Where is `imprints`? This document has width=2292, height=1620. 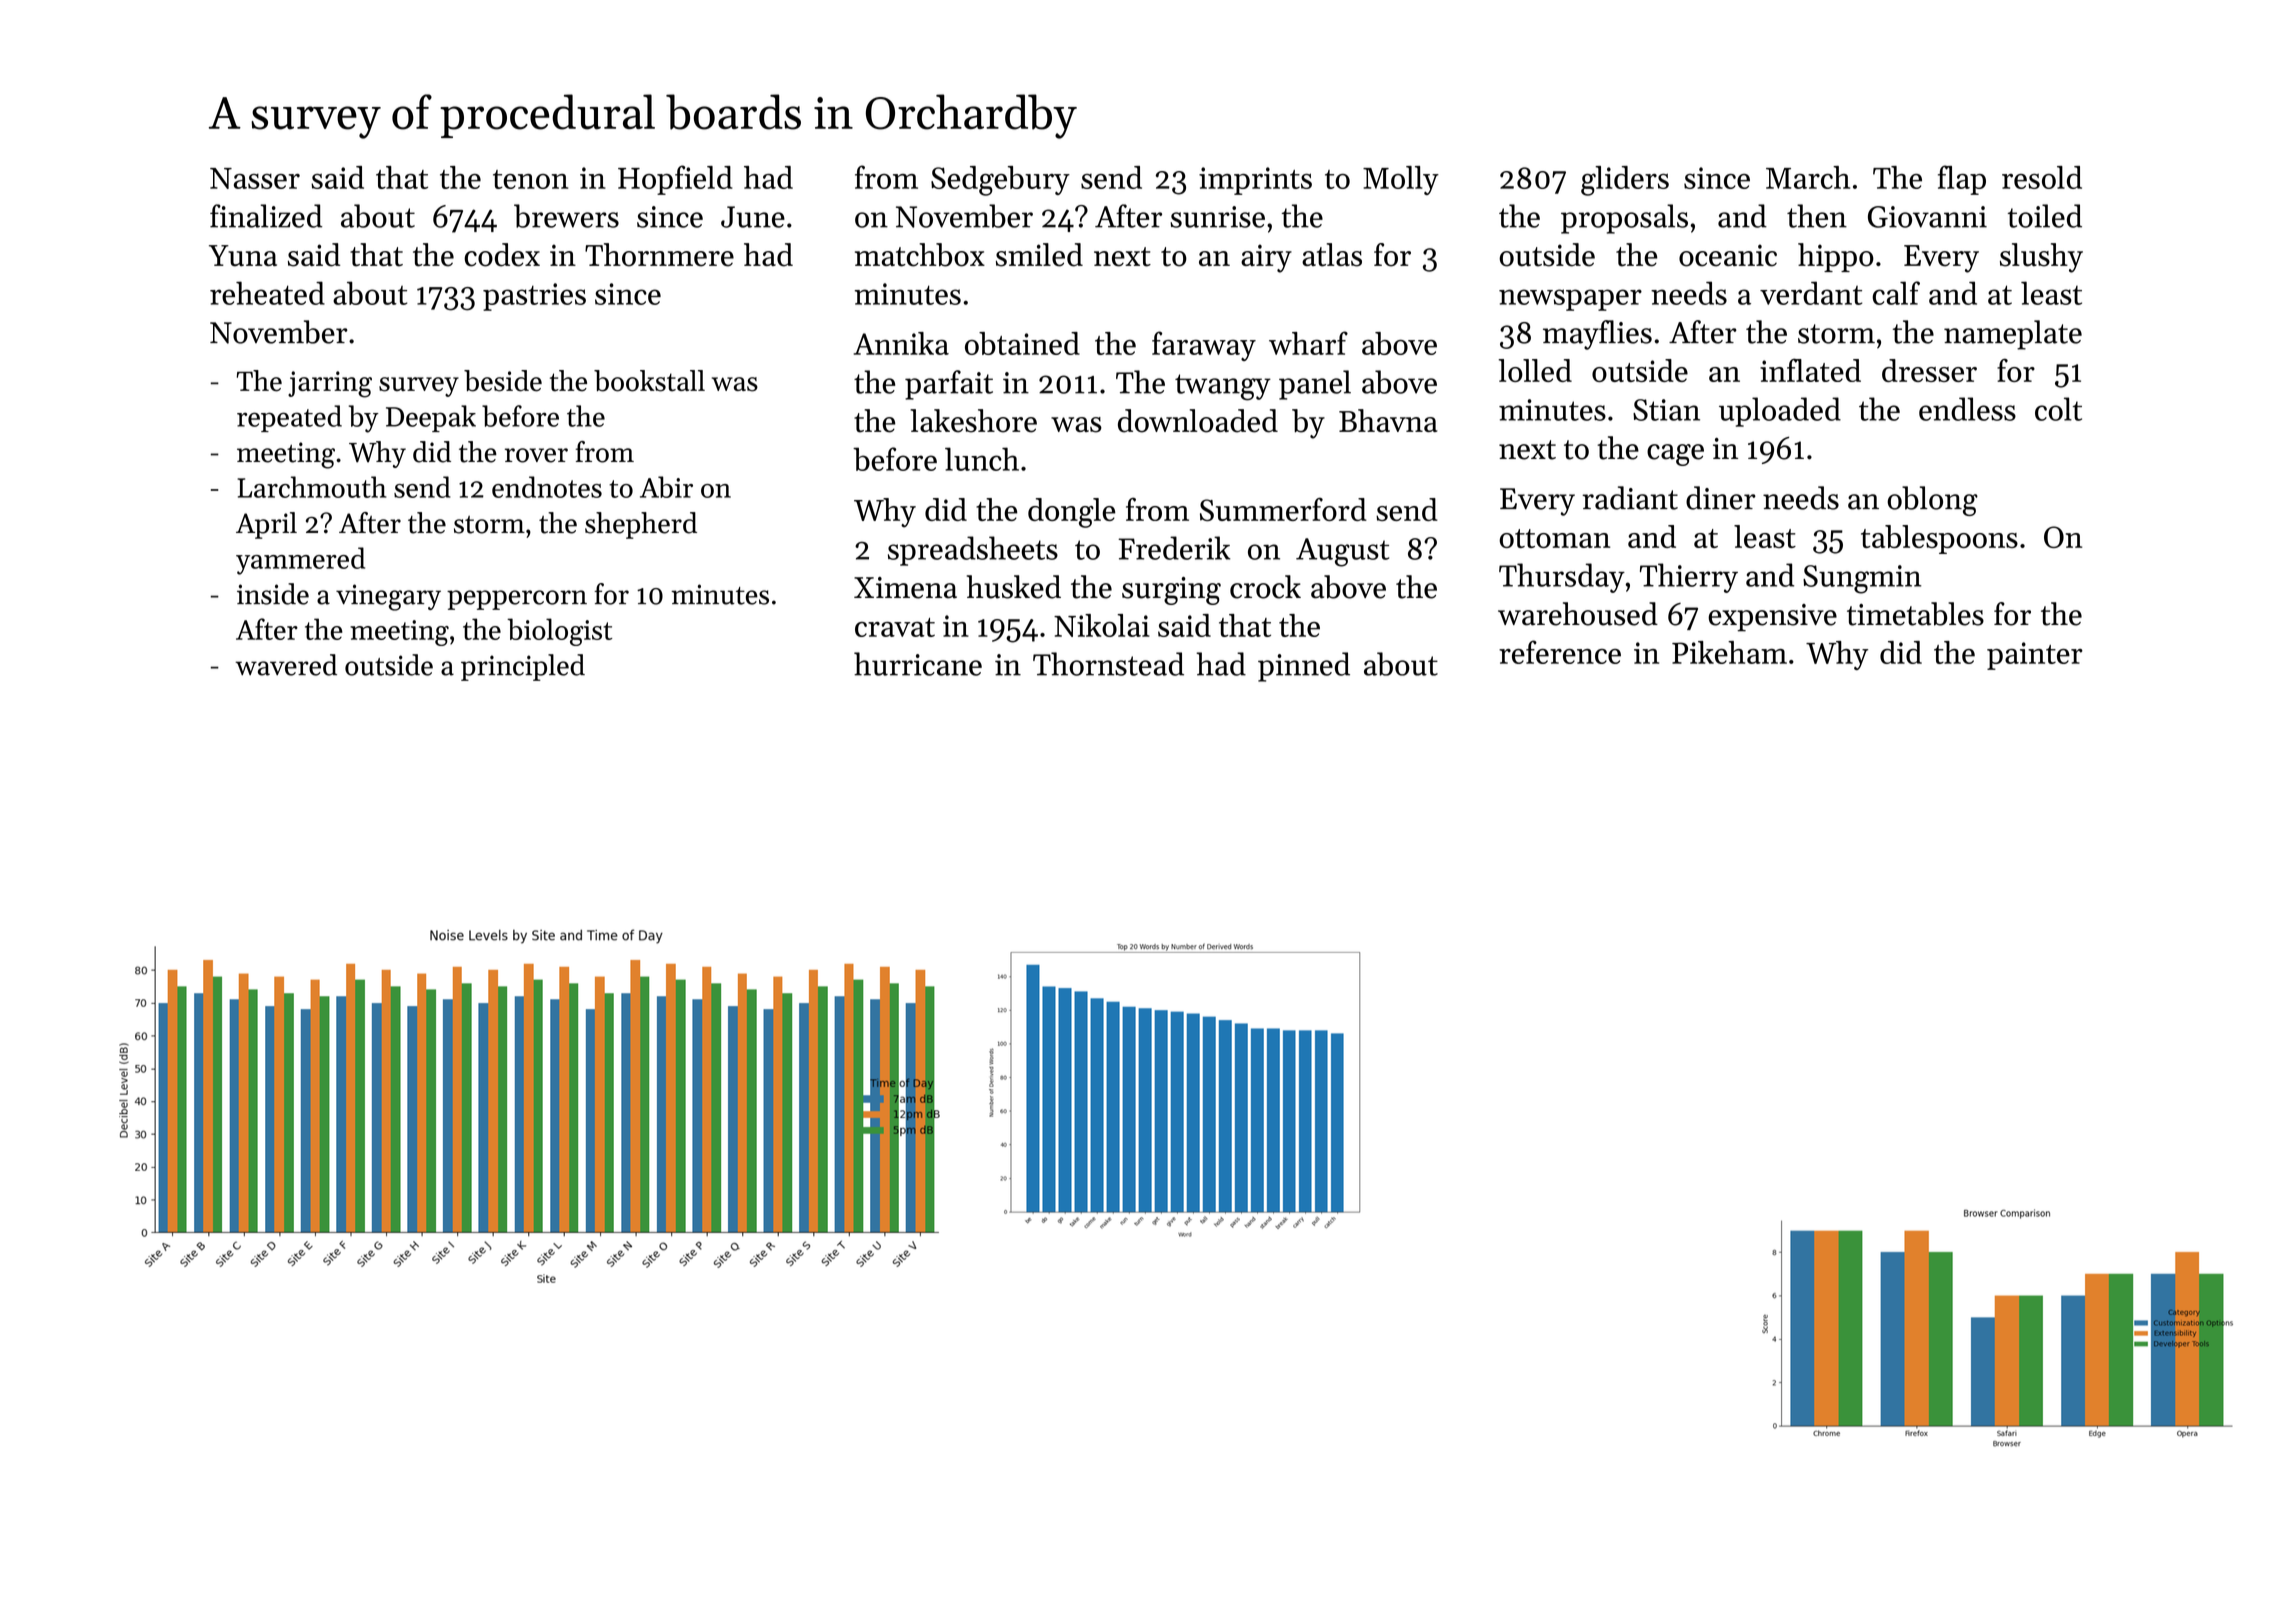
imprints is located at coordinates (1255, 181).
